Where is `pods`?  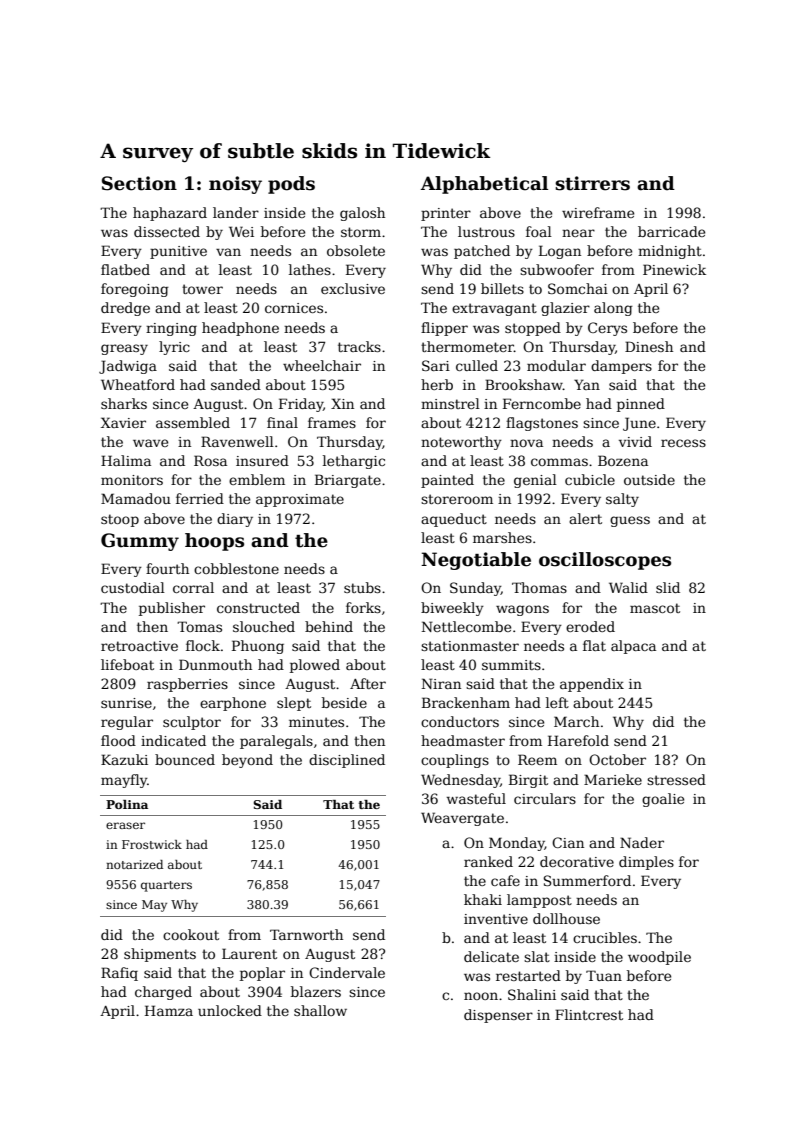
pods is located at coordinates (291, 185).
